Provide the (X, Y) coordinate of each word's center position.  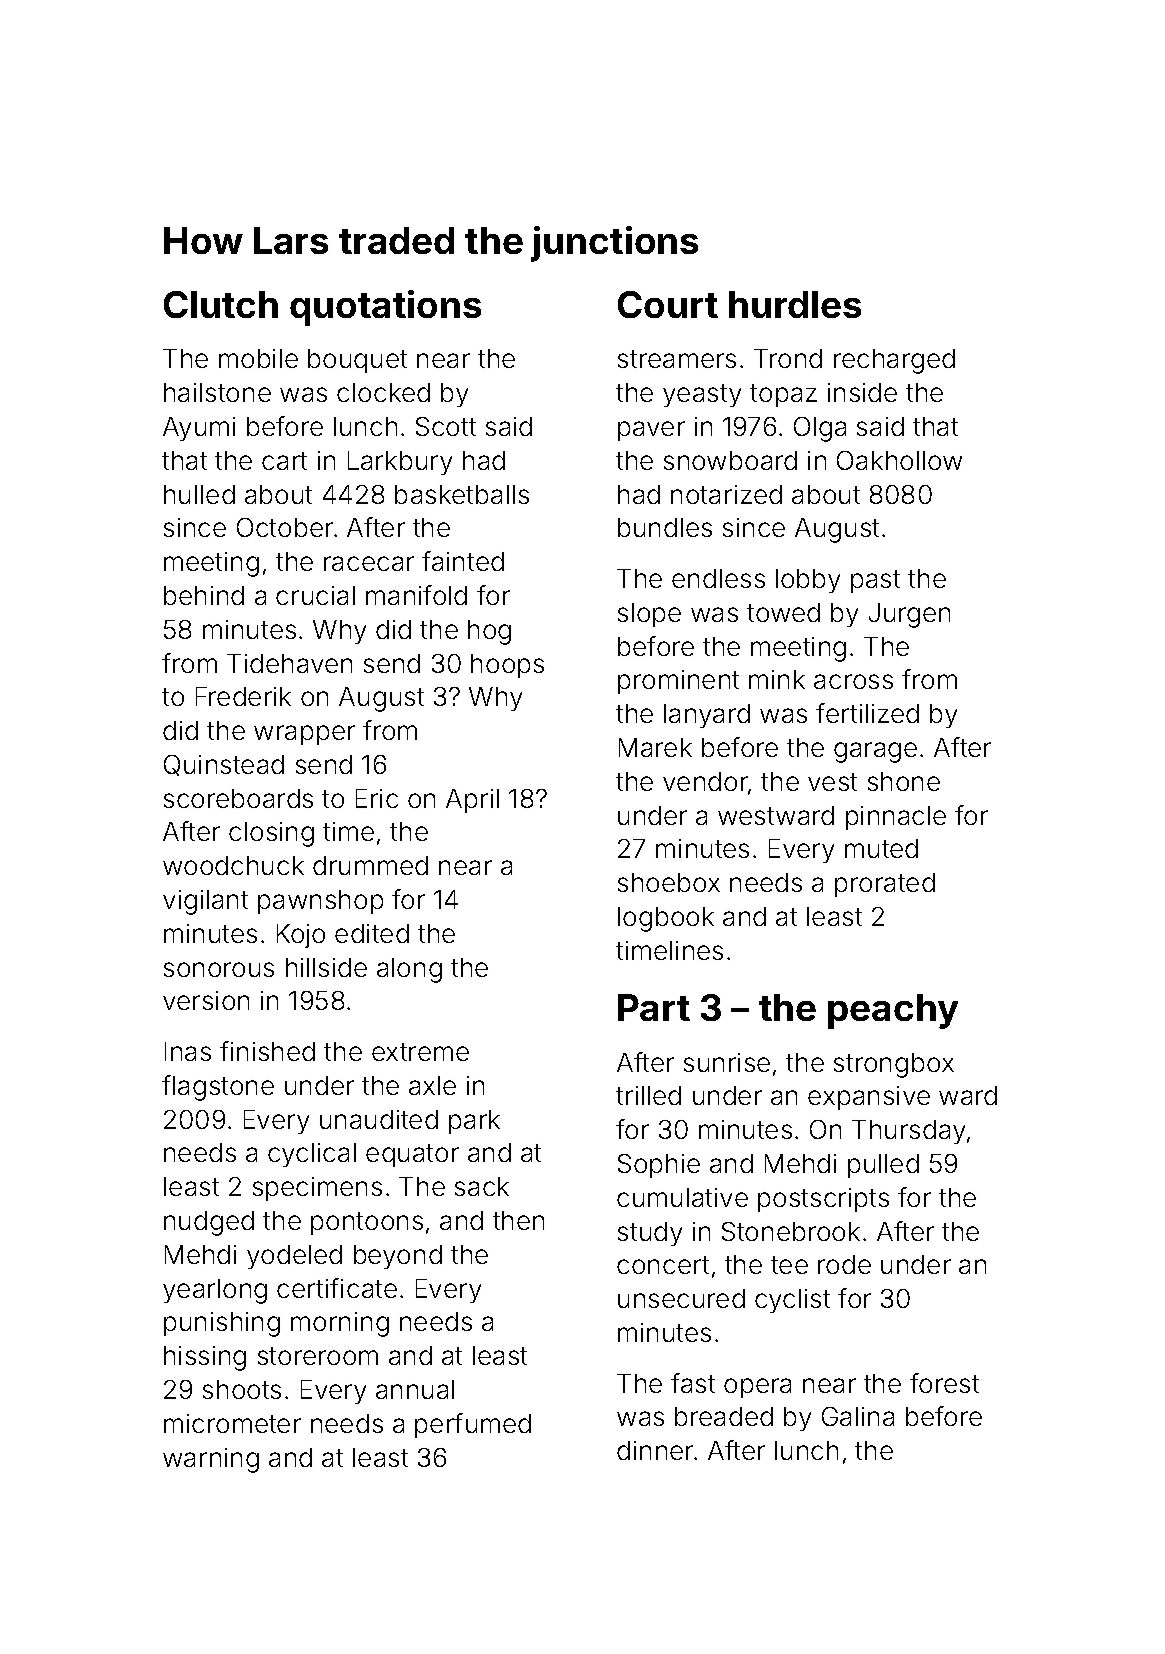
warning (211, 1460)
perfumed (473, 1425)
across (853, 681)
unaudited (379, 1119)
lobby (808, 581)
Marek (655, 747)
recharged (894, 361)
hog (489, 632)
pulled (883, 1166)
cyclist (792, 1301)
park (474, 1122)
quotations (385, 308)
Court (668, 304)
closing (271, 834)
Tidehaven (289, 663)
